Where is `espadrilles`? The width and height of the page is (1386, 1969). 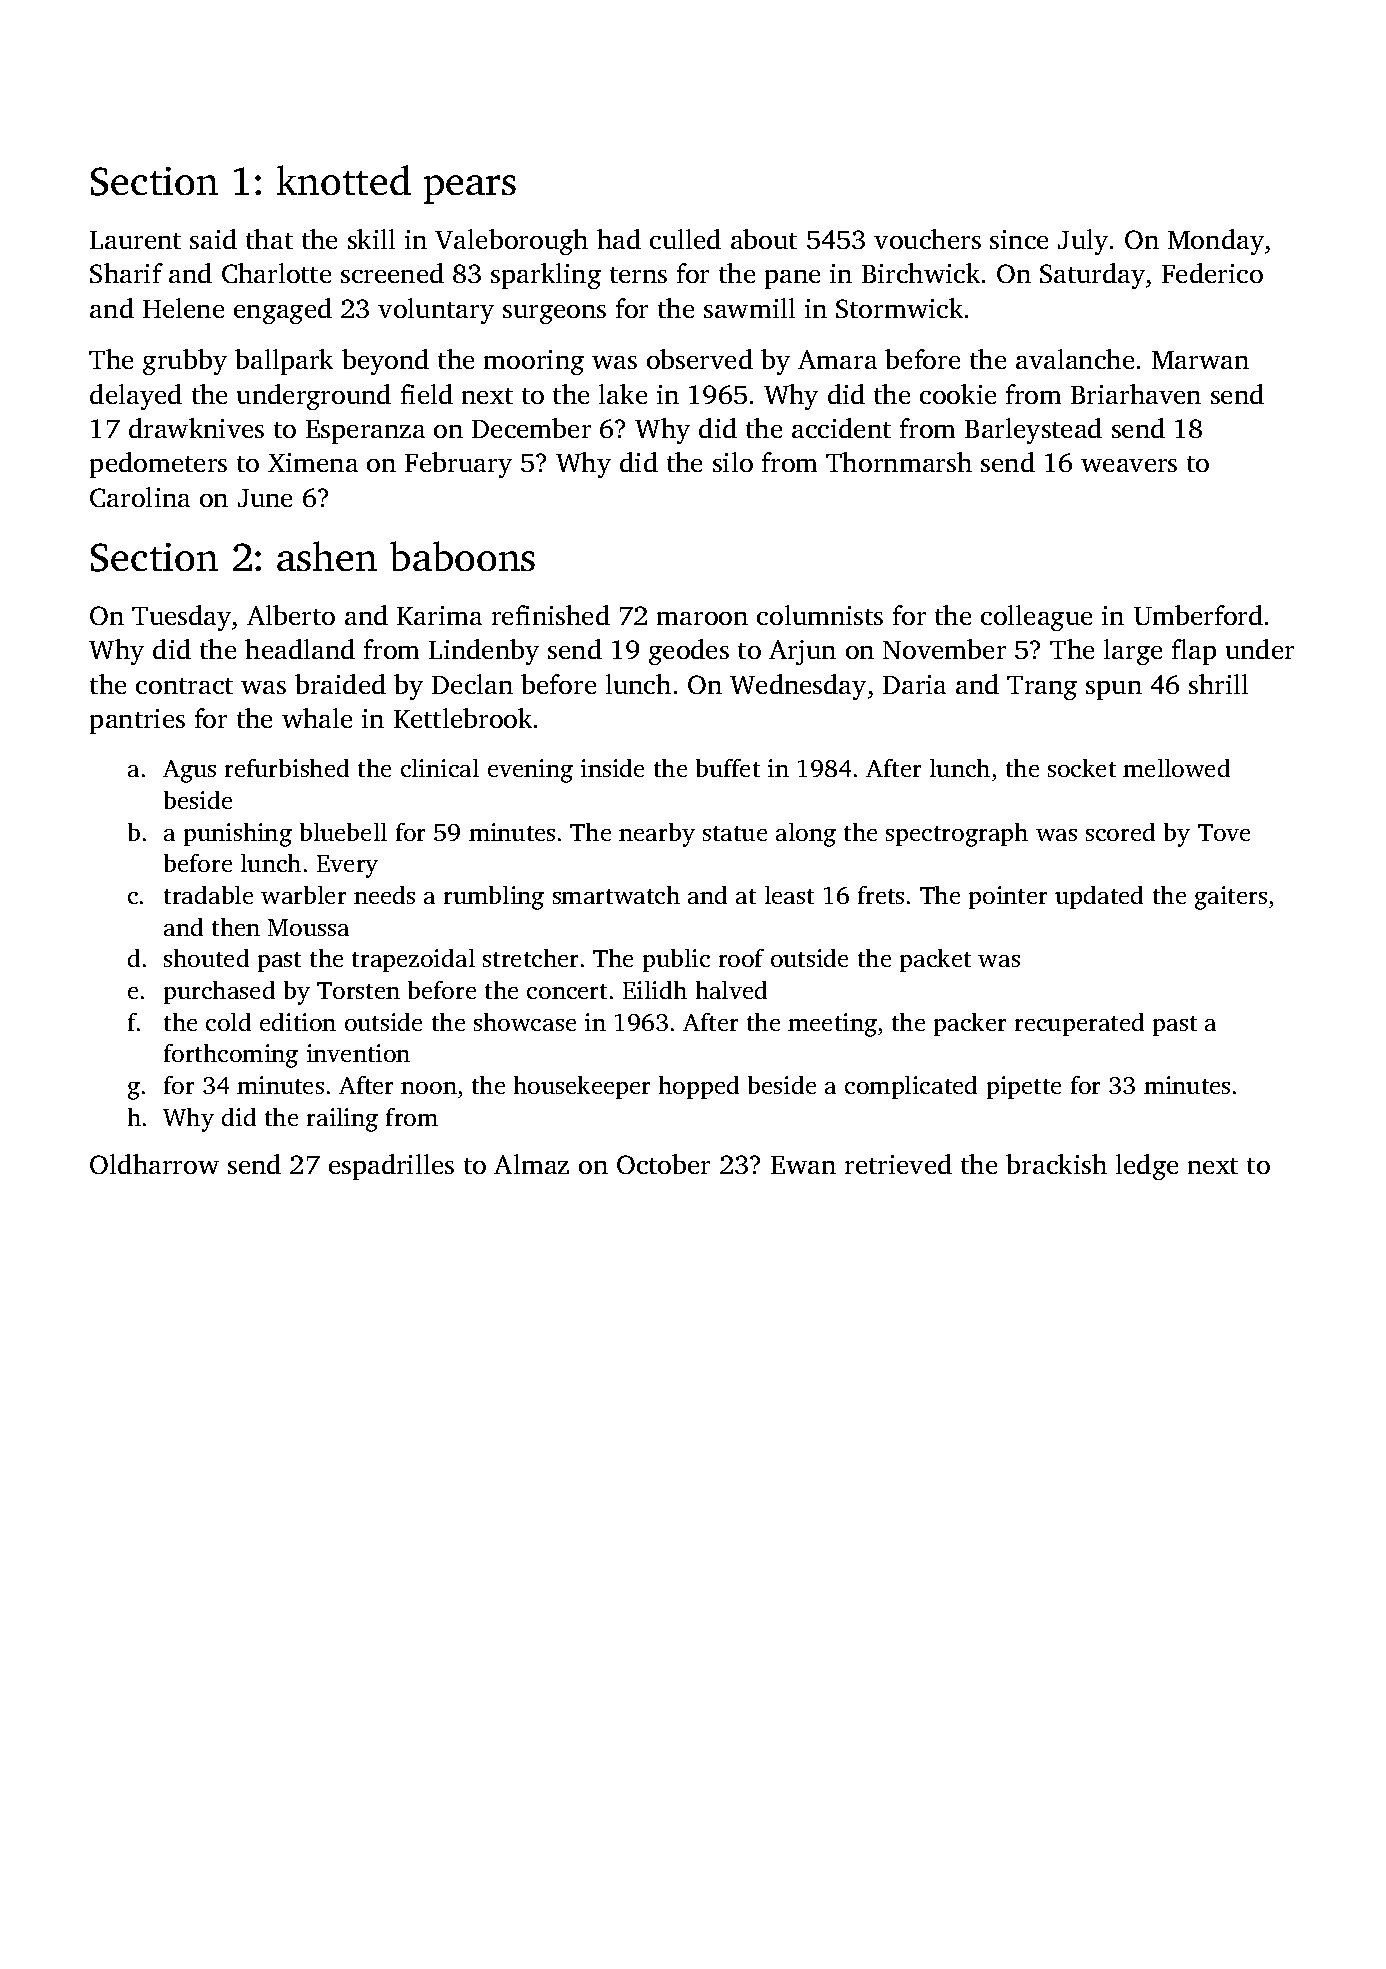 espadrilles is located at coordinates (391, 1167).
